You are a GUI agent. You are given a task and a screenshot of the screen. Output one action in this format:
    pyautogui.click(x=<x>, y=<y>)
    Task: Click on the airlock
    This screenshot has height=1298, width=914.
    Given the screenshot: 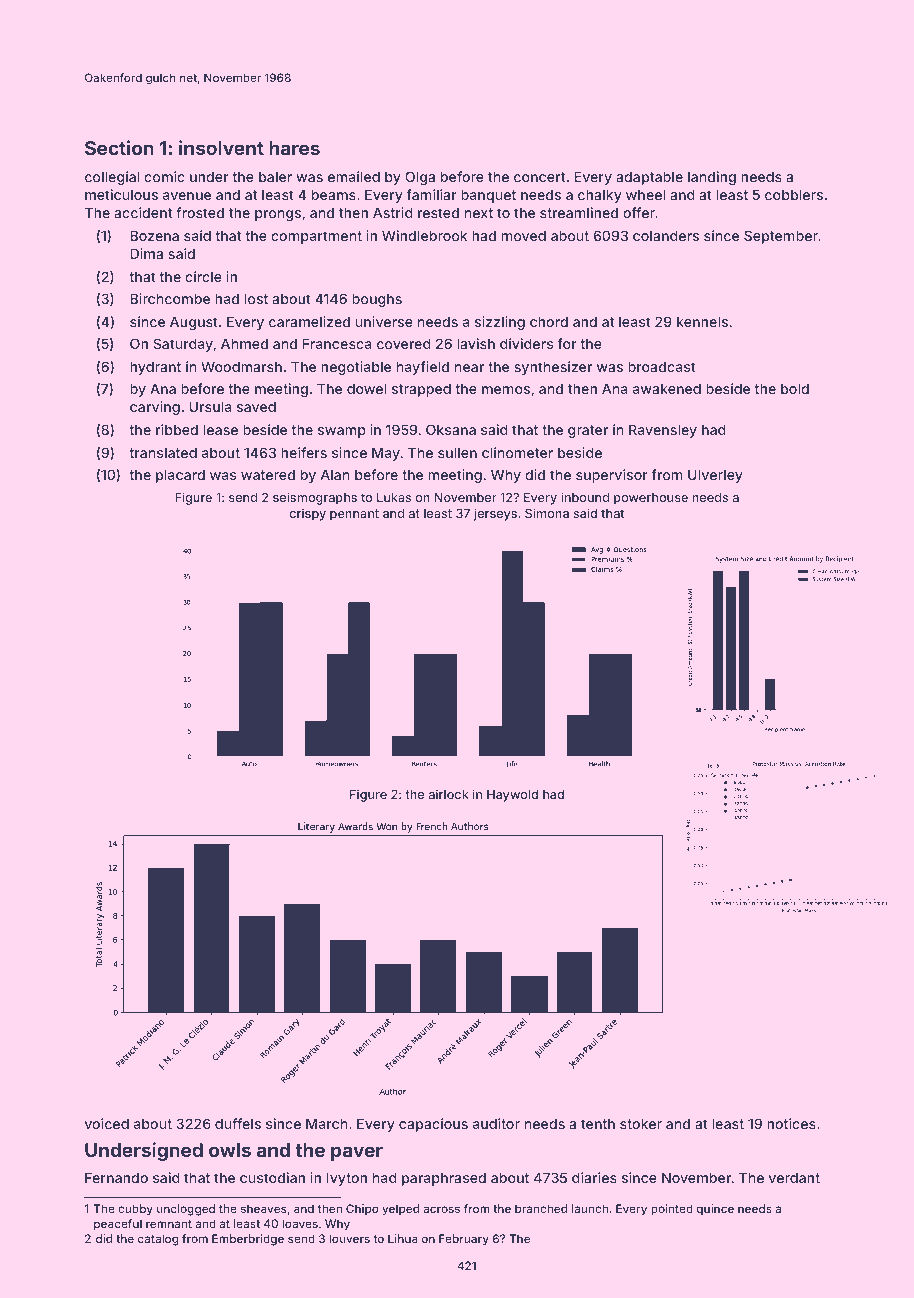 What is the action you would take?
    pyautogui.click(x=449, y=794)
